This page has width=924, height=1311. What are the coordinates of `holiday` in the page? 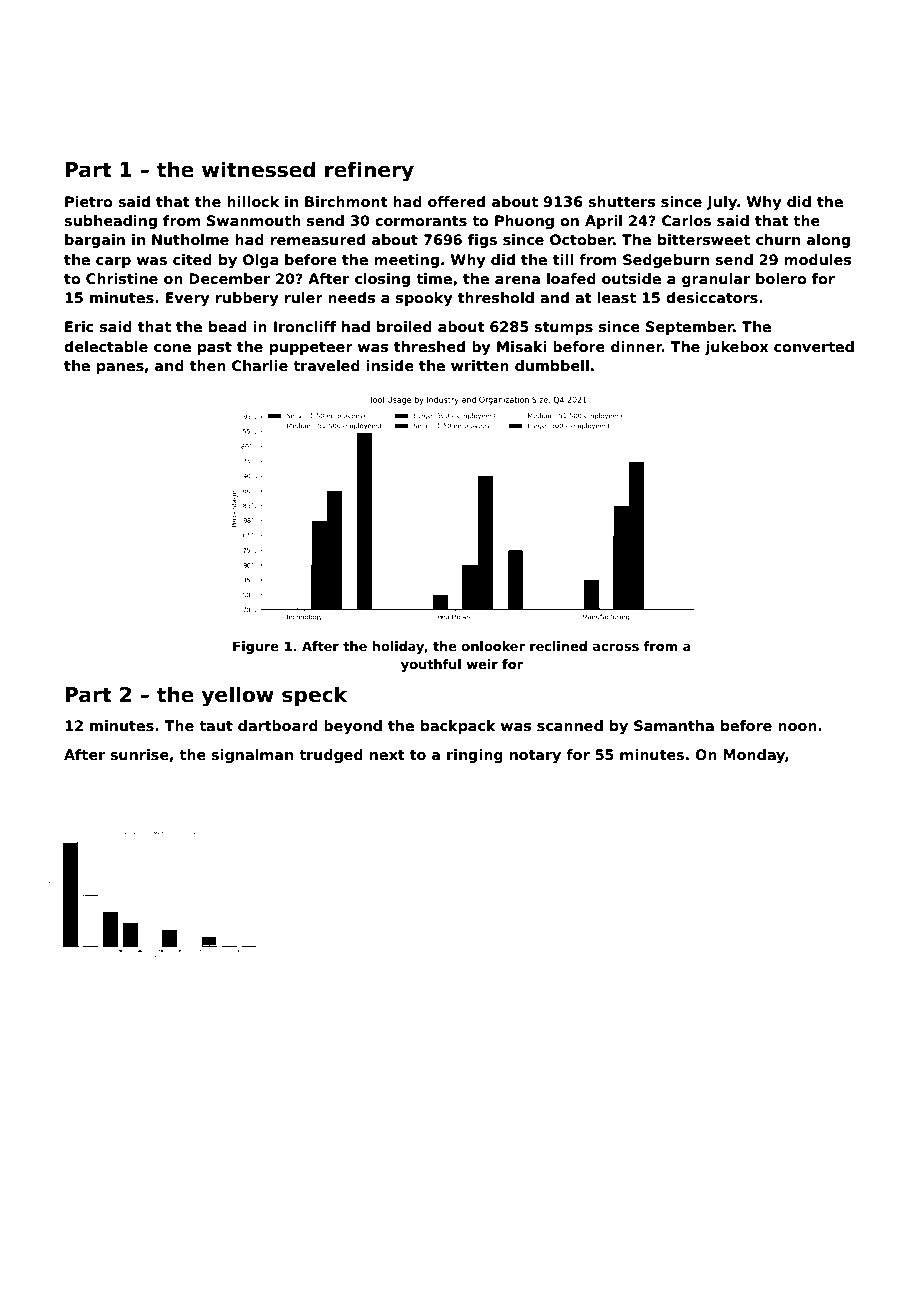 It's located at (398, 647).
